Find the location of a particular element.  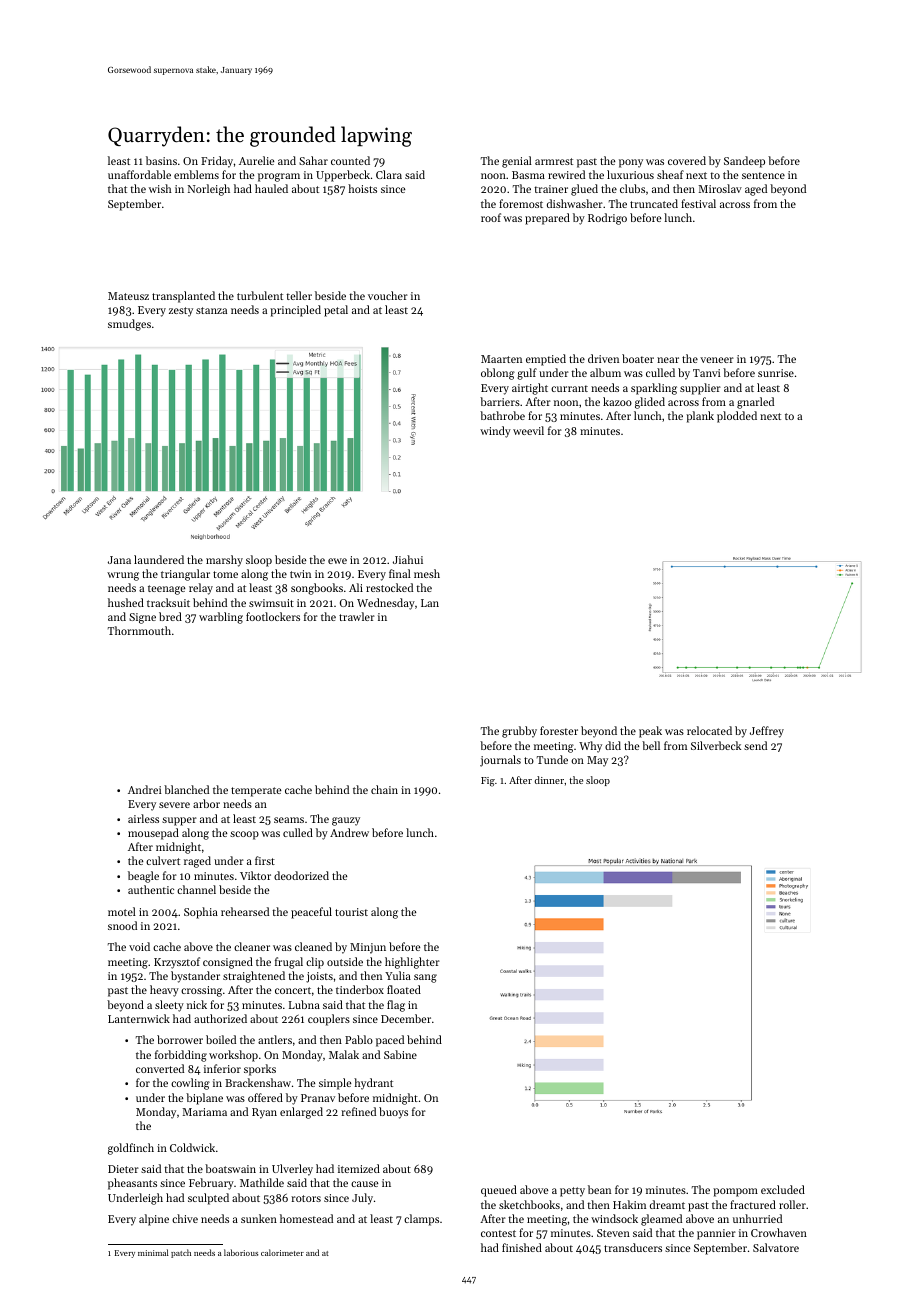

gnarled is located at coordinates (755, 403).
